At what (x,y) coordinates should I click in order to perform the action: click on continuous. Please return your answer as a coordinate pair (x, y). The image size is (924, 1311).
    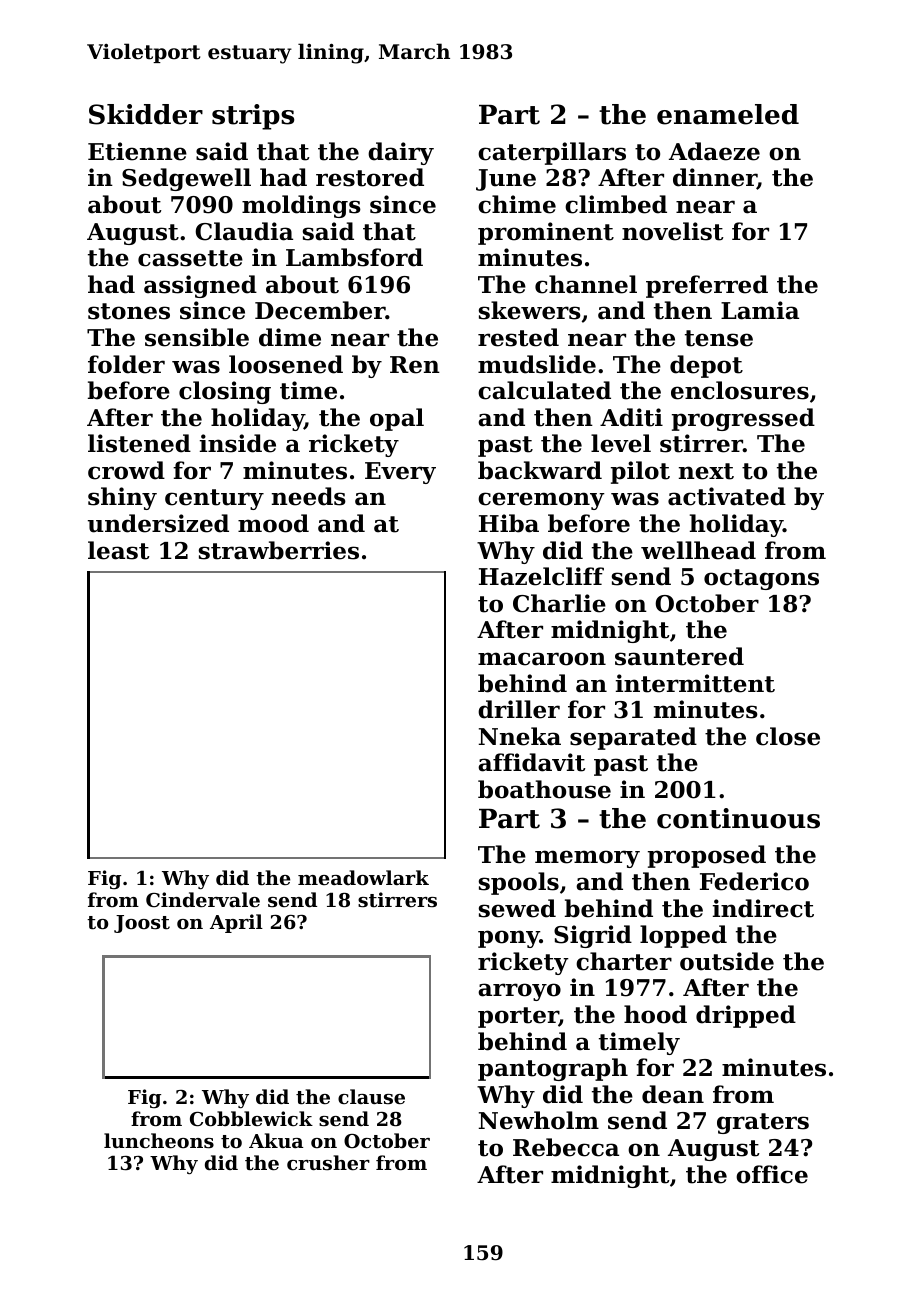
    Looking at the image, I should click on (738, 818).
